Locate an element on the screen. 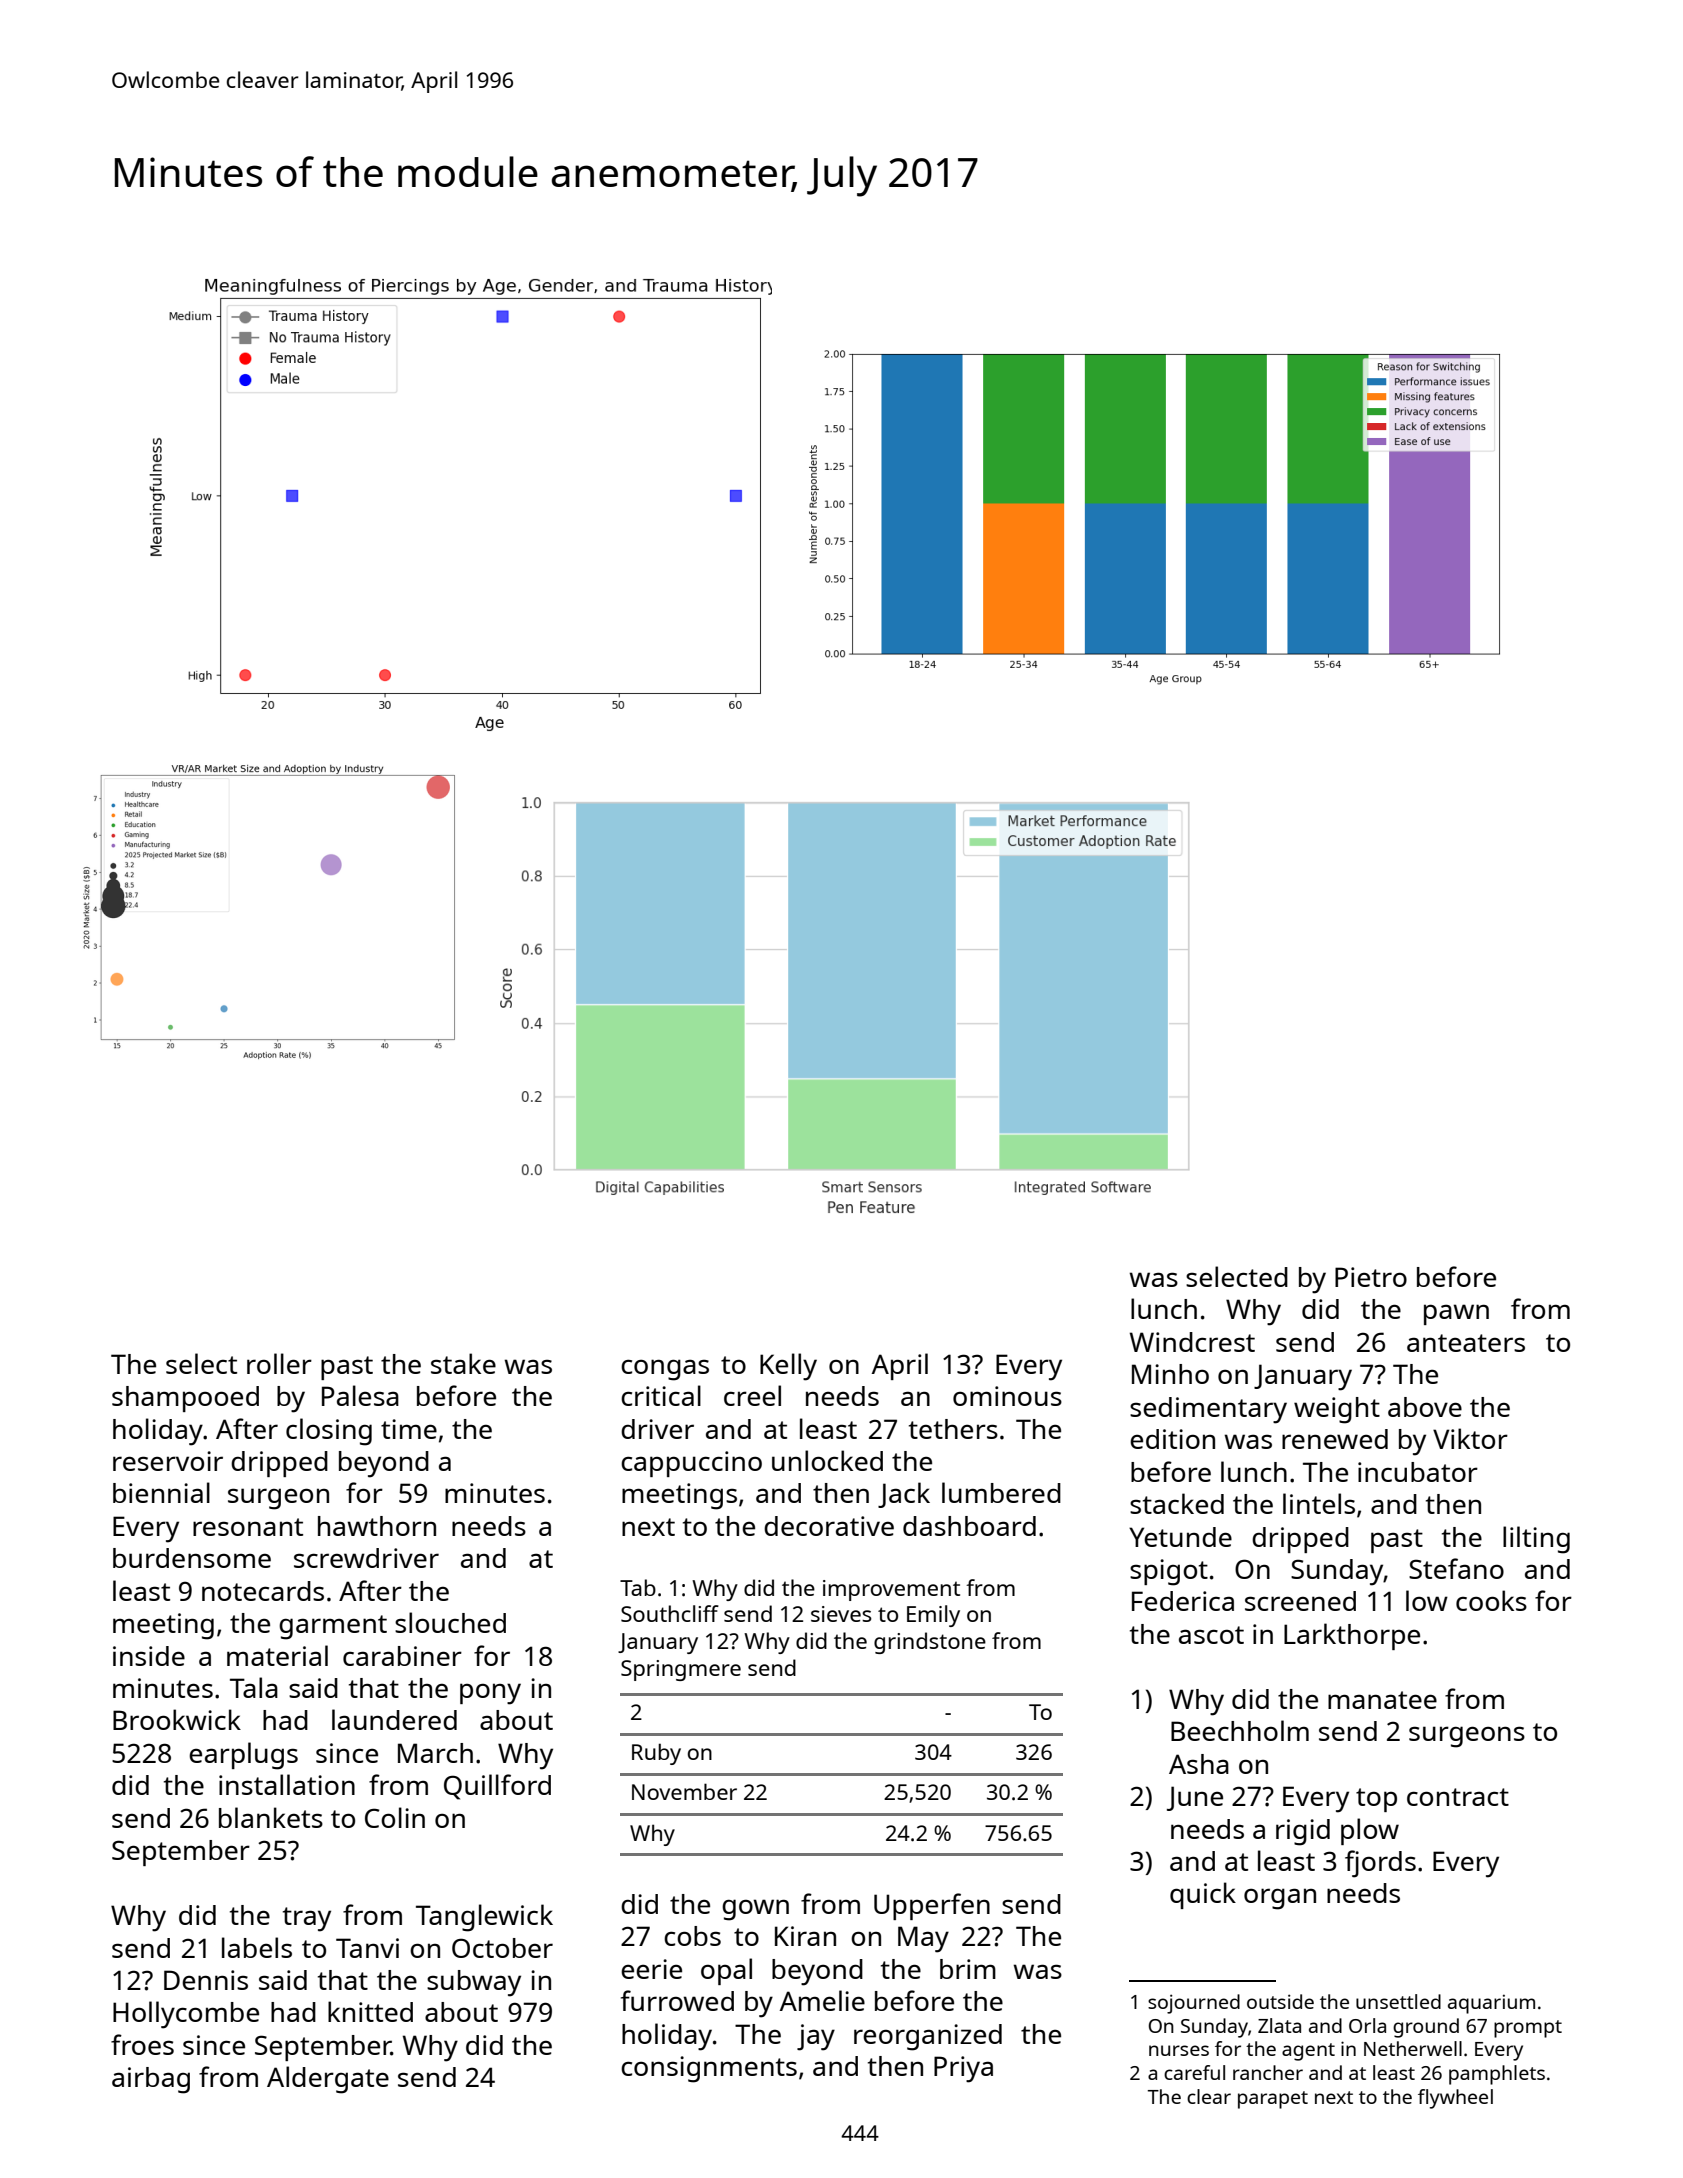 The height and width of the screenshot is (2178, 1683). Kelly is located at coordinates (788, 1367).
